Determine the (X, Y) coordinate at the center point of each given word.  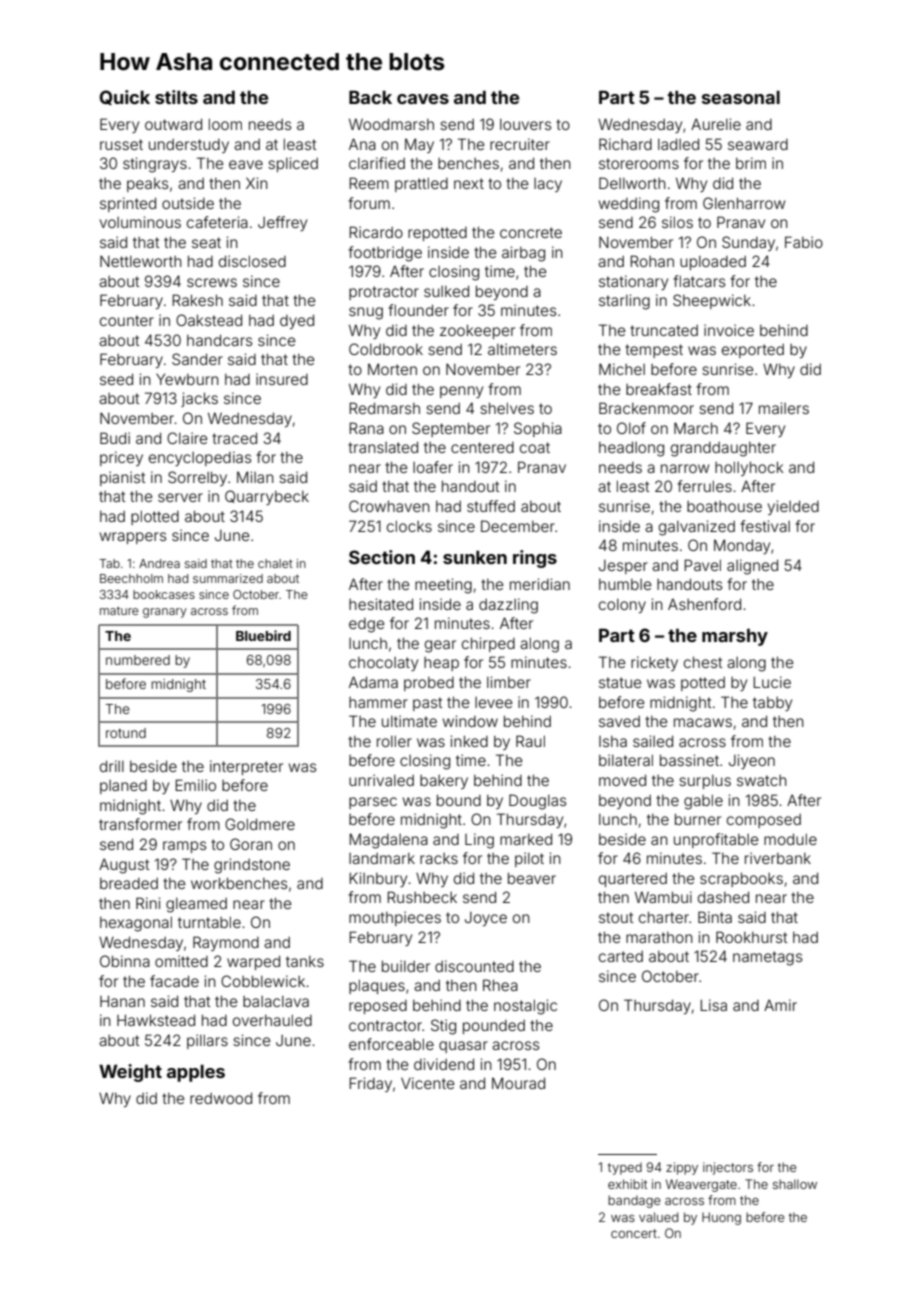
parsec (373, 803)
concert (634, 1233)
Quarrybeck (267, 497)
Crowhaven (389, 506)
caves (423, 99)
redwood (221, 1098)
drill (112, 766)
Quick (124, 97)
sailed (653, 741)
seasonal (741, 97)
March (696, 428)
